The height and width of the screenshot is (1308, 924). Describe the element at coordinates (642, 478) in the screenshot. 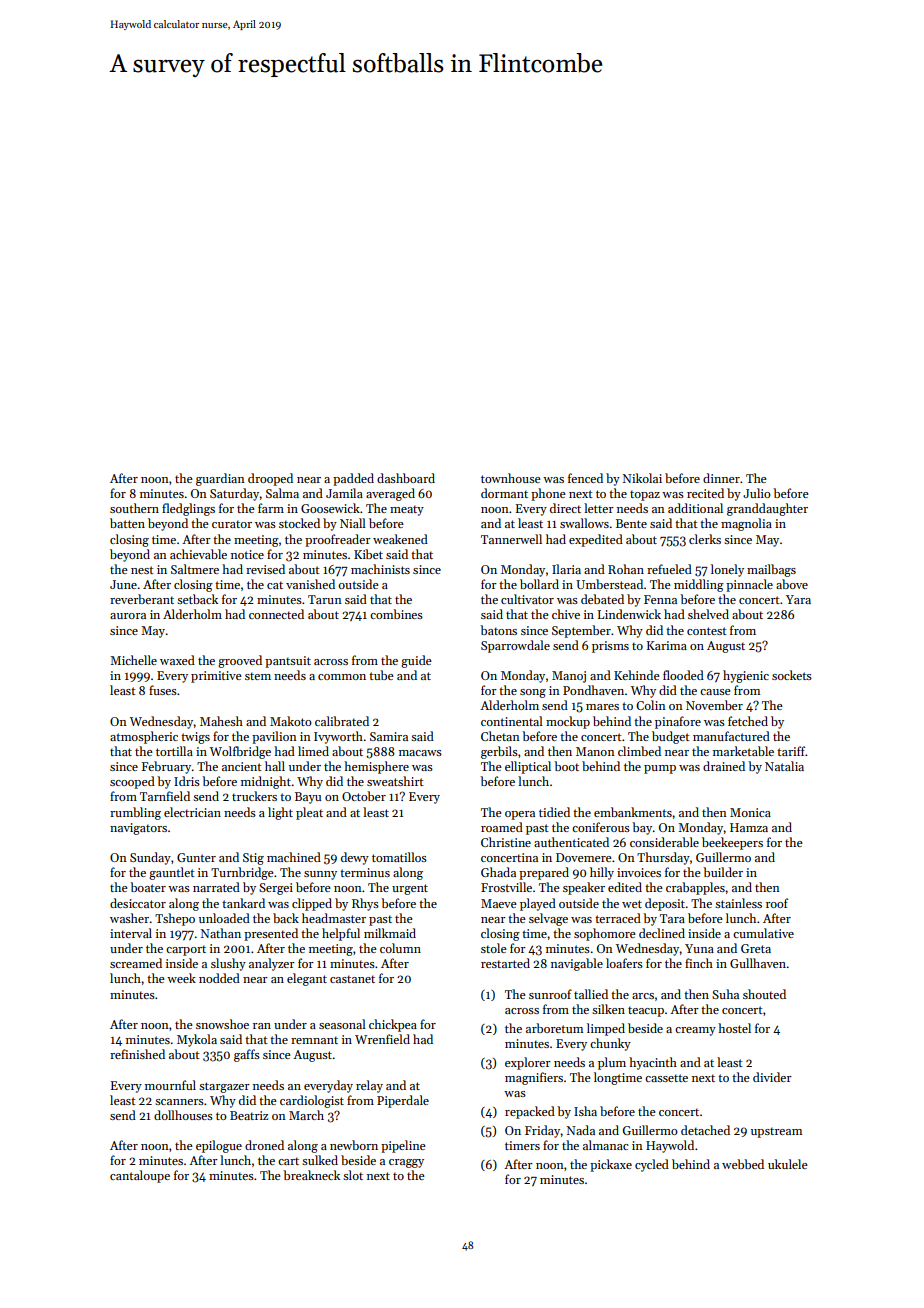

I see `Nikolai` at that location.
